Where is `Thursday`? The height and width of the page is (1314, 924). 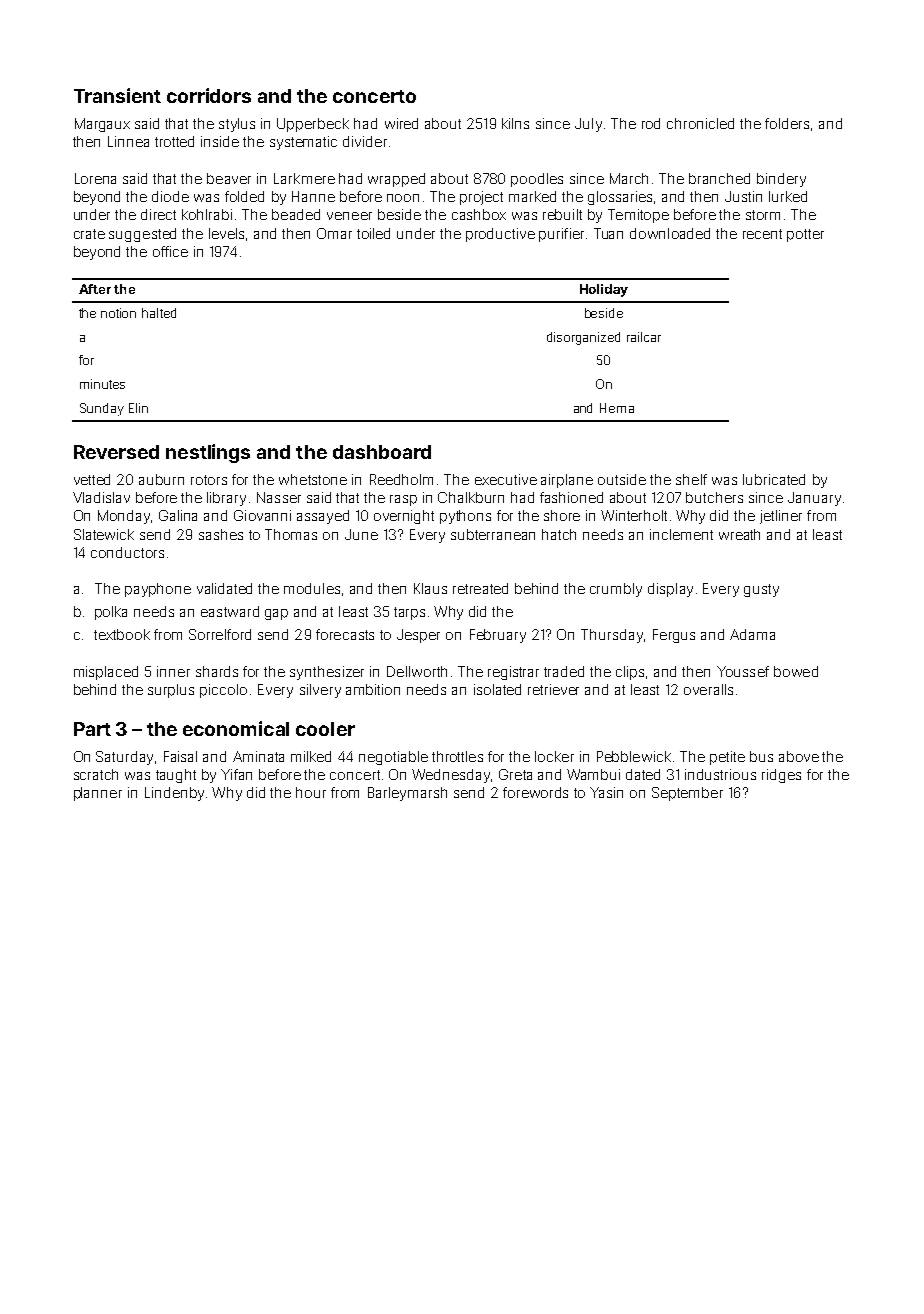
Thursday is located at coordinates (612, 636).
